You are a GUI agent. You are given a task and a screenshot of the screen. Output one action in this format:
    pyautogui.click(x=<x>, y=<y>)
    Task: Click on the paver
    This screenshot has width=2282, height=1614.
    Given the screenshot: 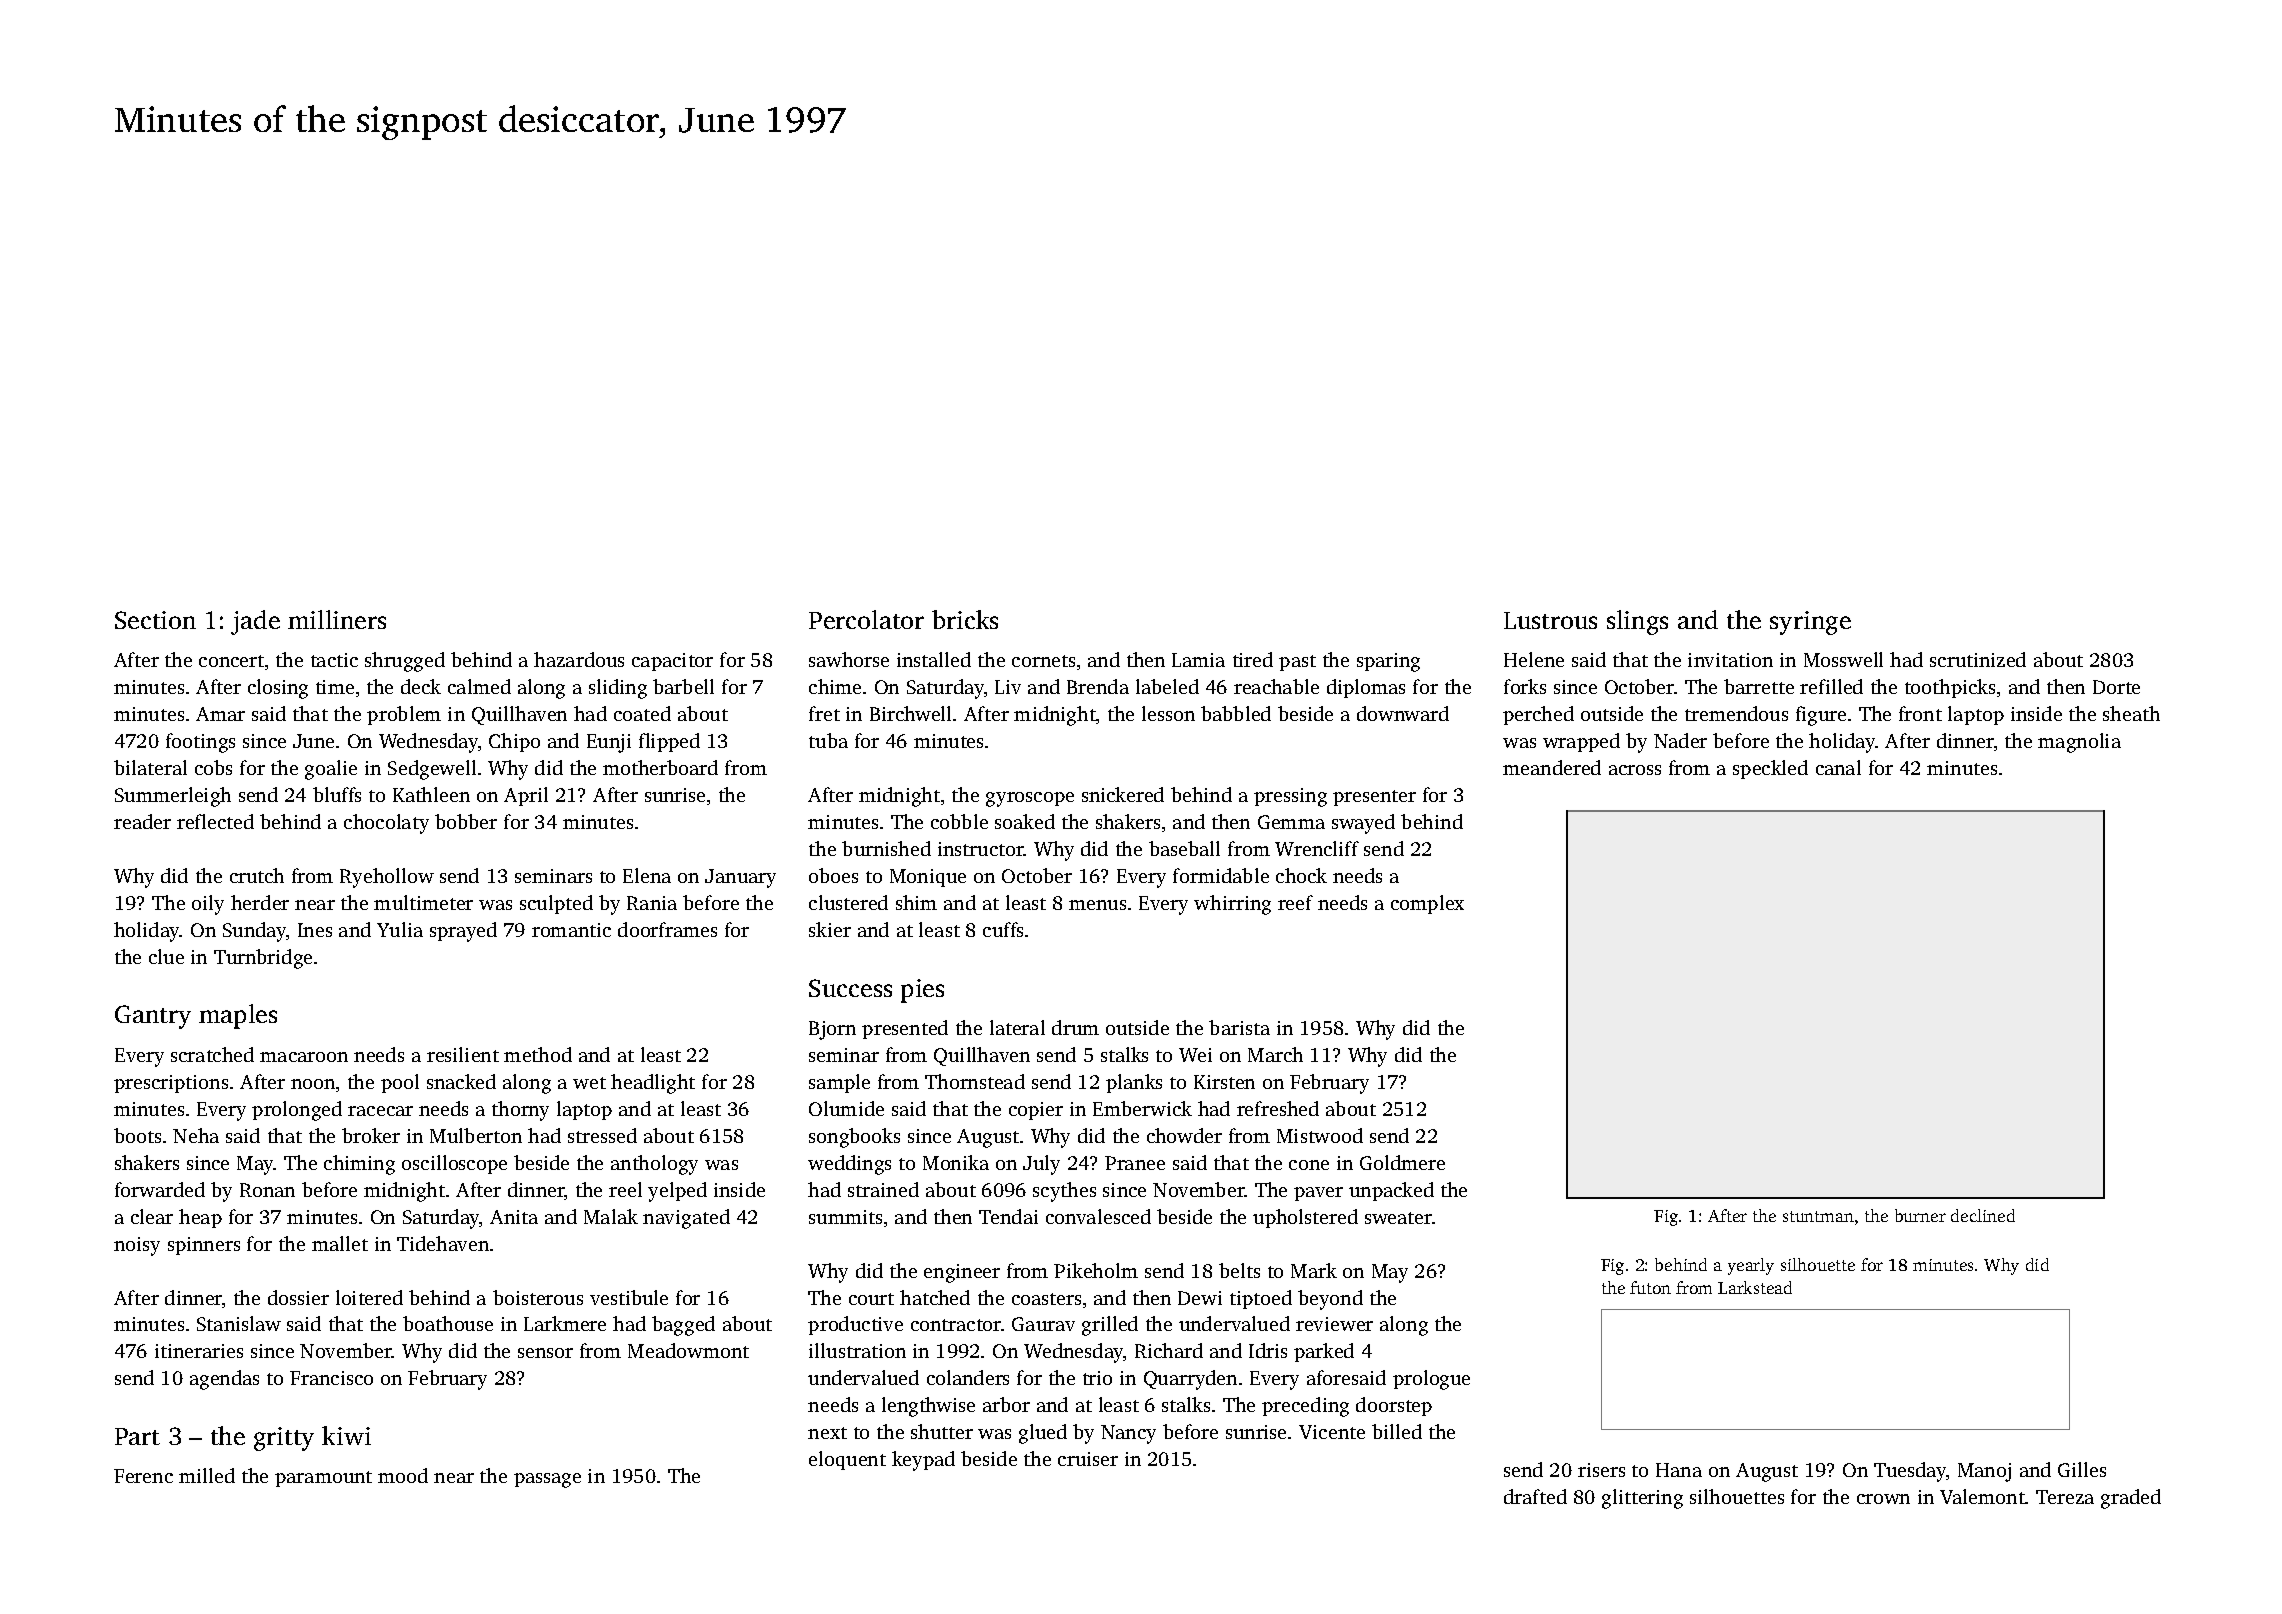 What is the action you would take?
    pyautogui.click(x=1318, y=1194)
